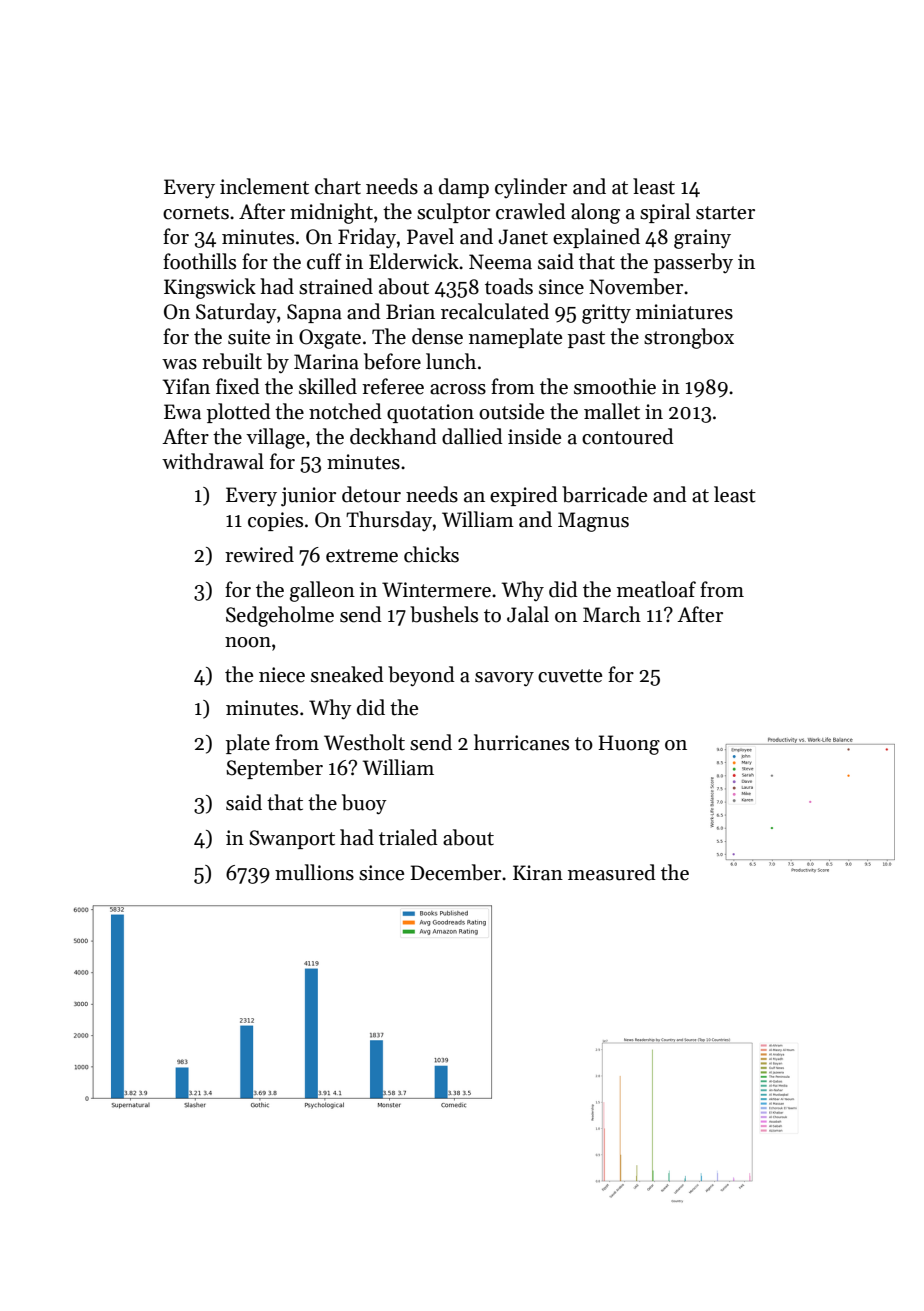  Describe the element at coordinates (275, 521) in the screenshot. I see `copies` at that location.
